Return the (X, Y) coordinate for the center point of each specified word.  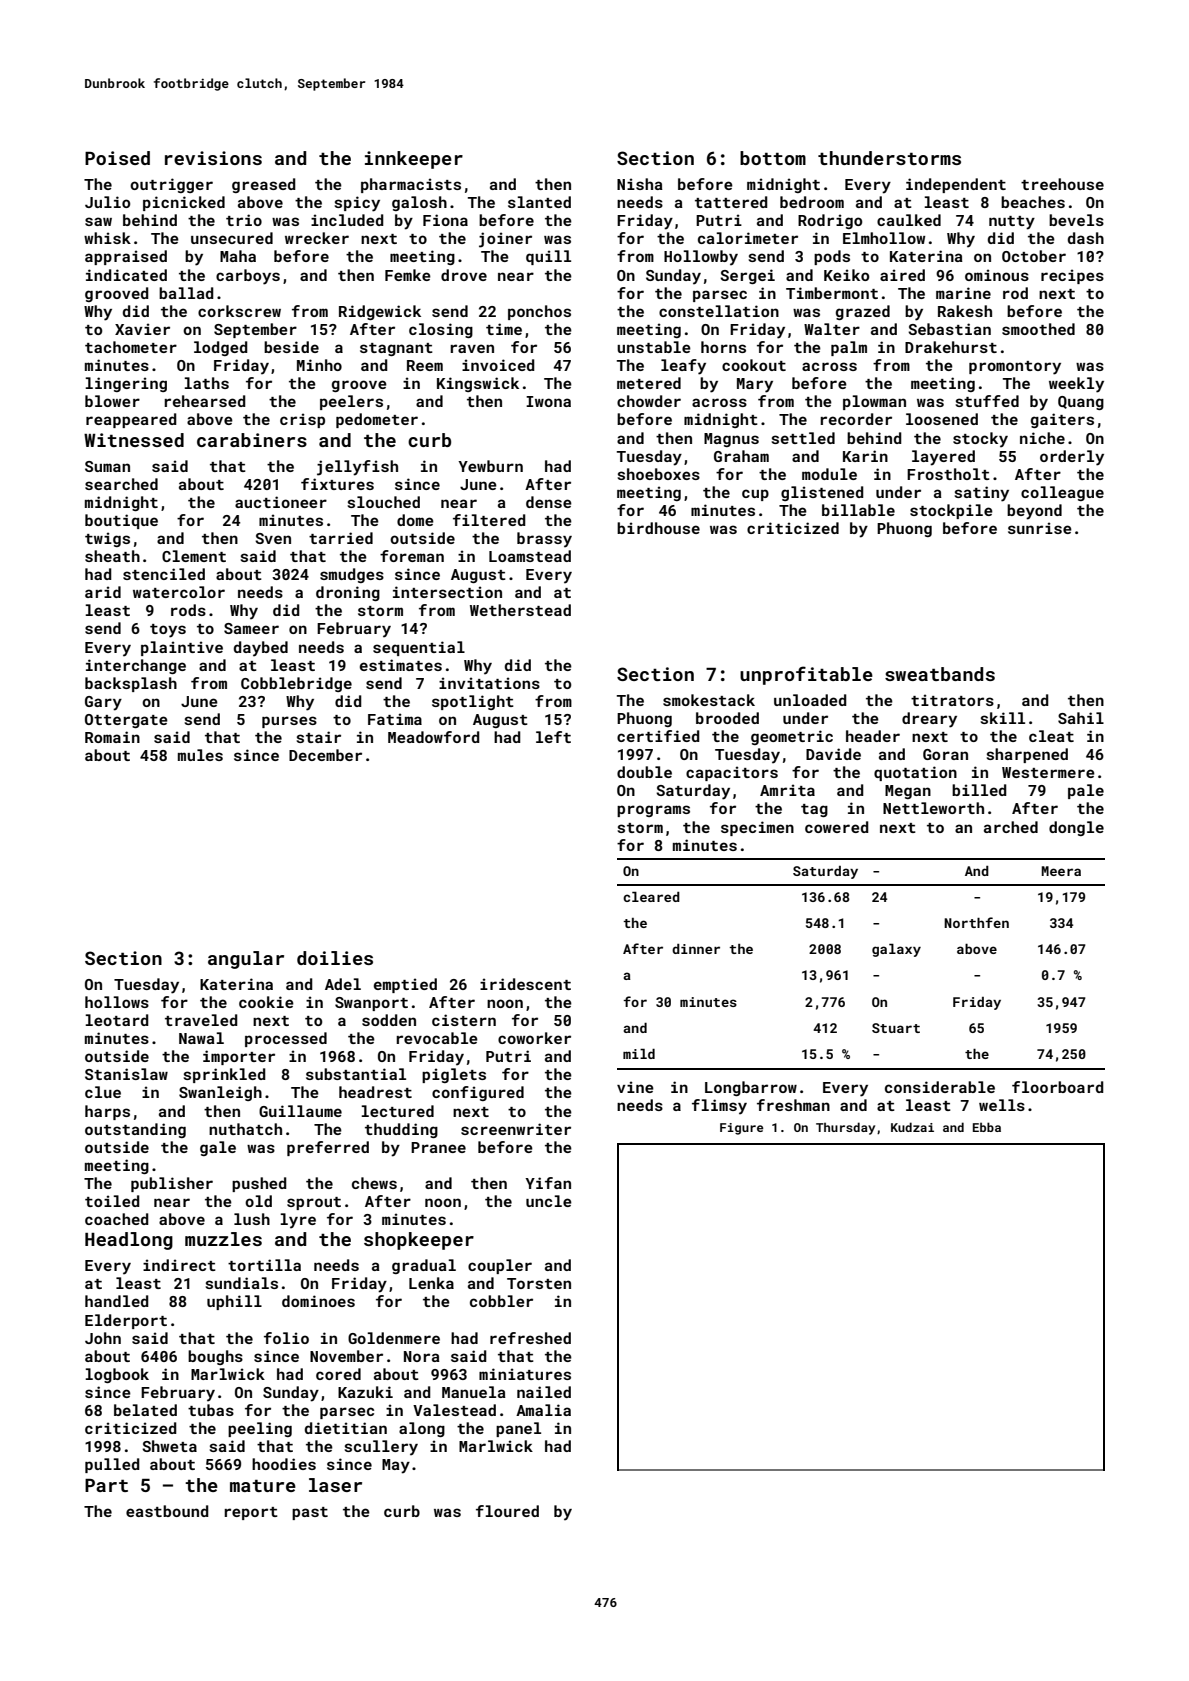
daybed (261, 649)
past (310, 1513)
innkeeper (414, 160)
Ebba (987, 1127)
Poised (117, 158)
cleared (651, 897)
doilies (335, 958)
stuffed (987, 401)
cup (755, 495)
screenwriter (516, 1129)
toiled (112, 1201)
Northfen (976, 922)
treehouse (1062, 184)
